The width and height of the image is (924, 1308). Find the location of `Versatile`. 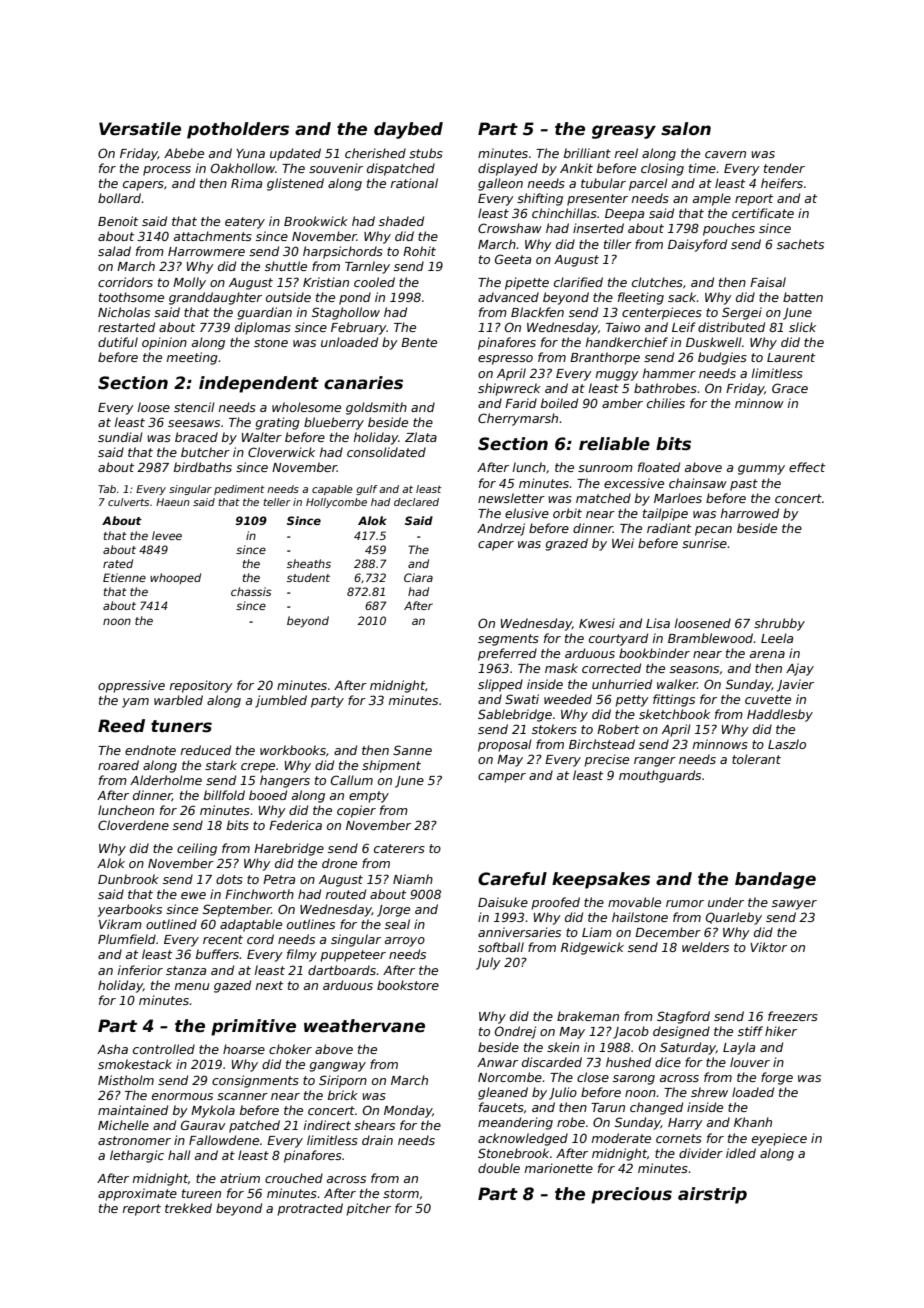

Versatile is located at coordinates (140, 129).
